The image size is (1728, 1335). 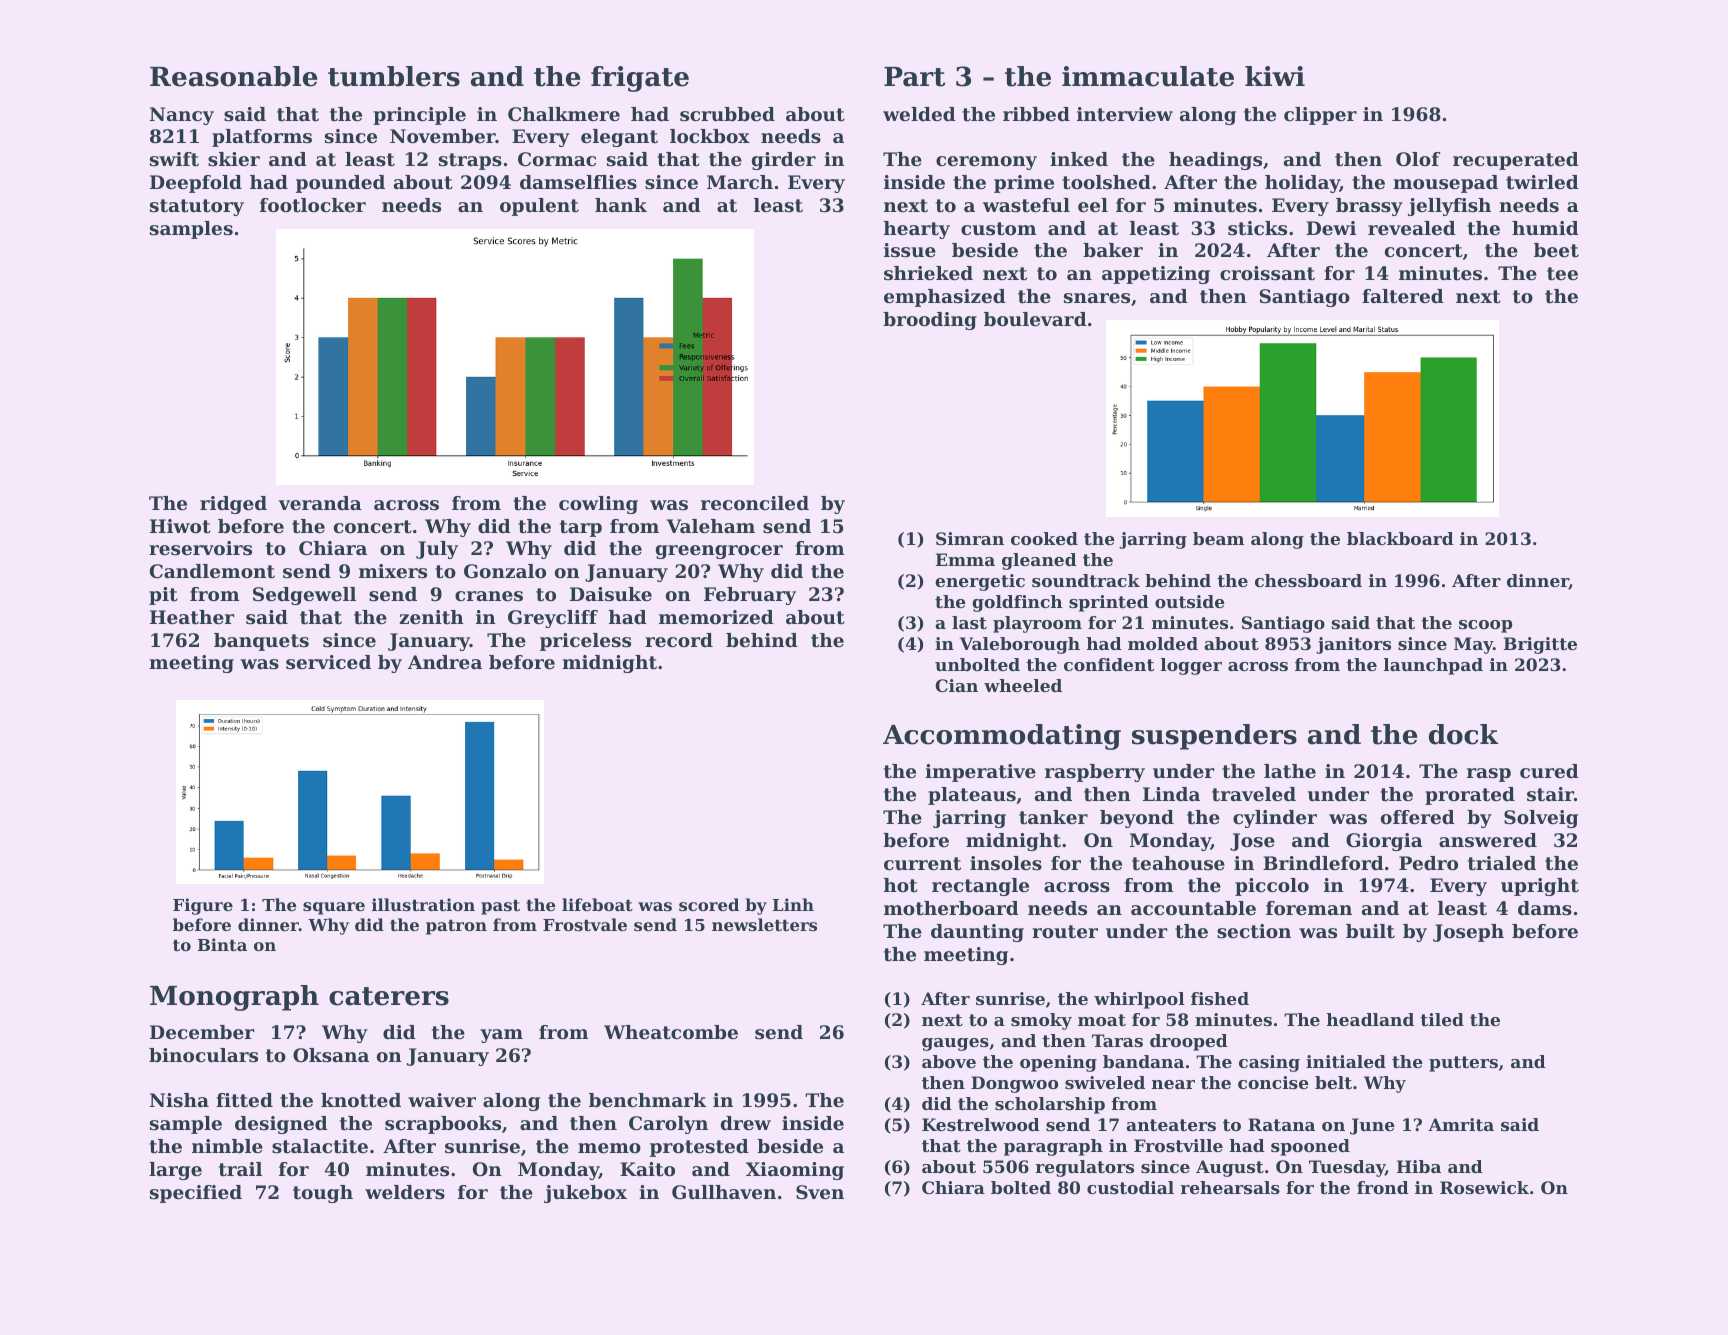 I want to click on Oksana, so click(x=331, y=1055).
